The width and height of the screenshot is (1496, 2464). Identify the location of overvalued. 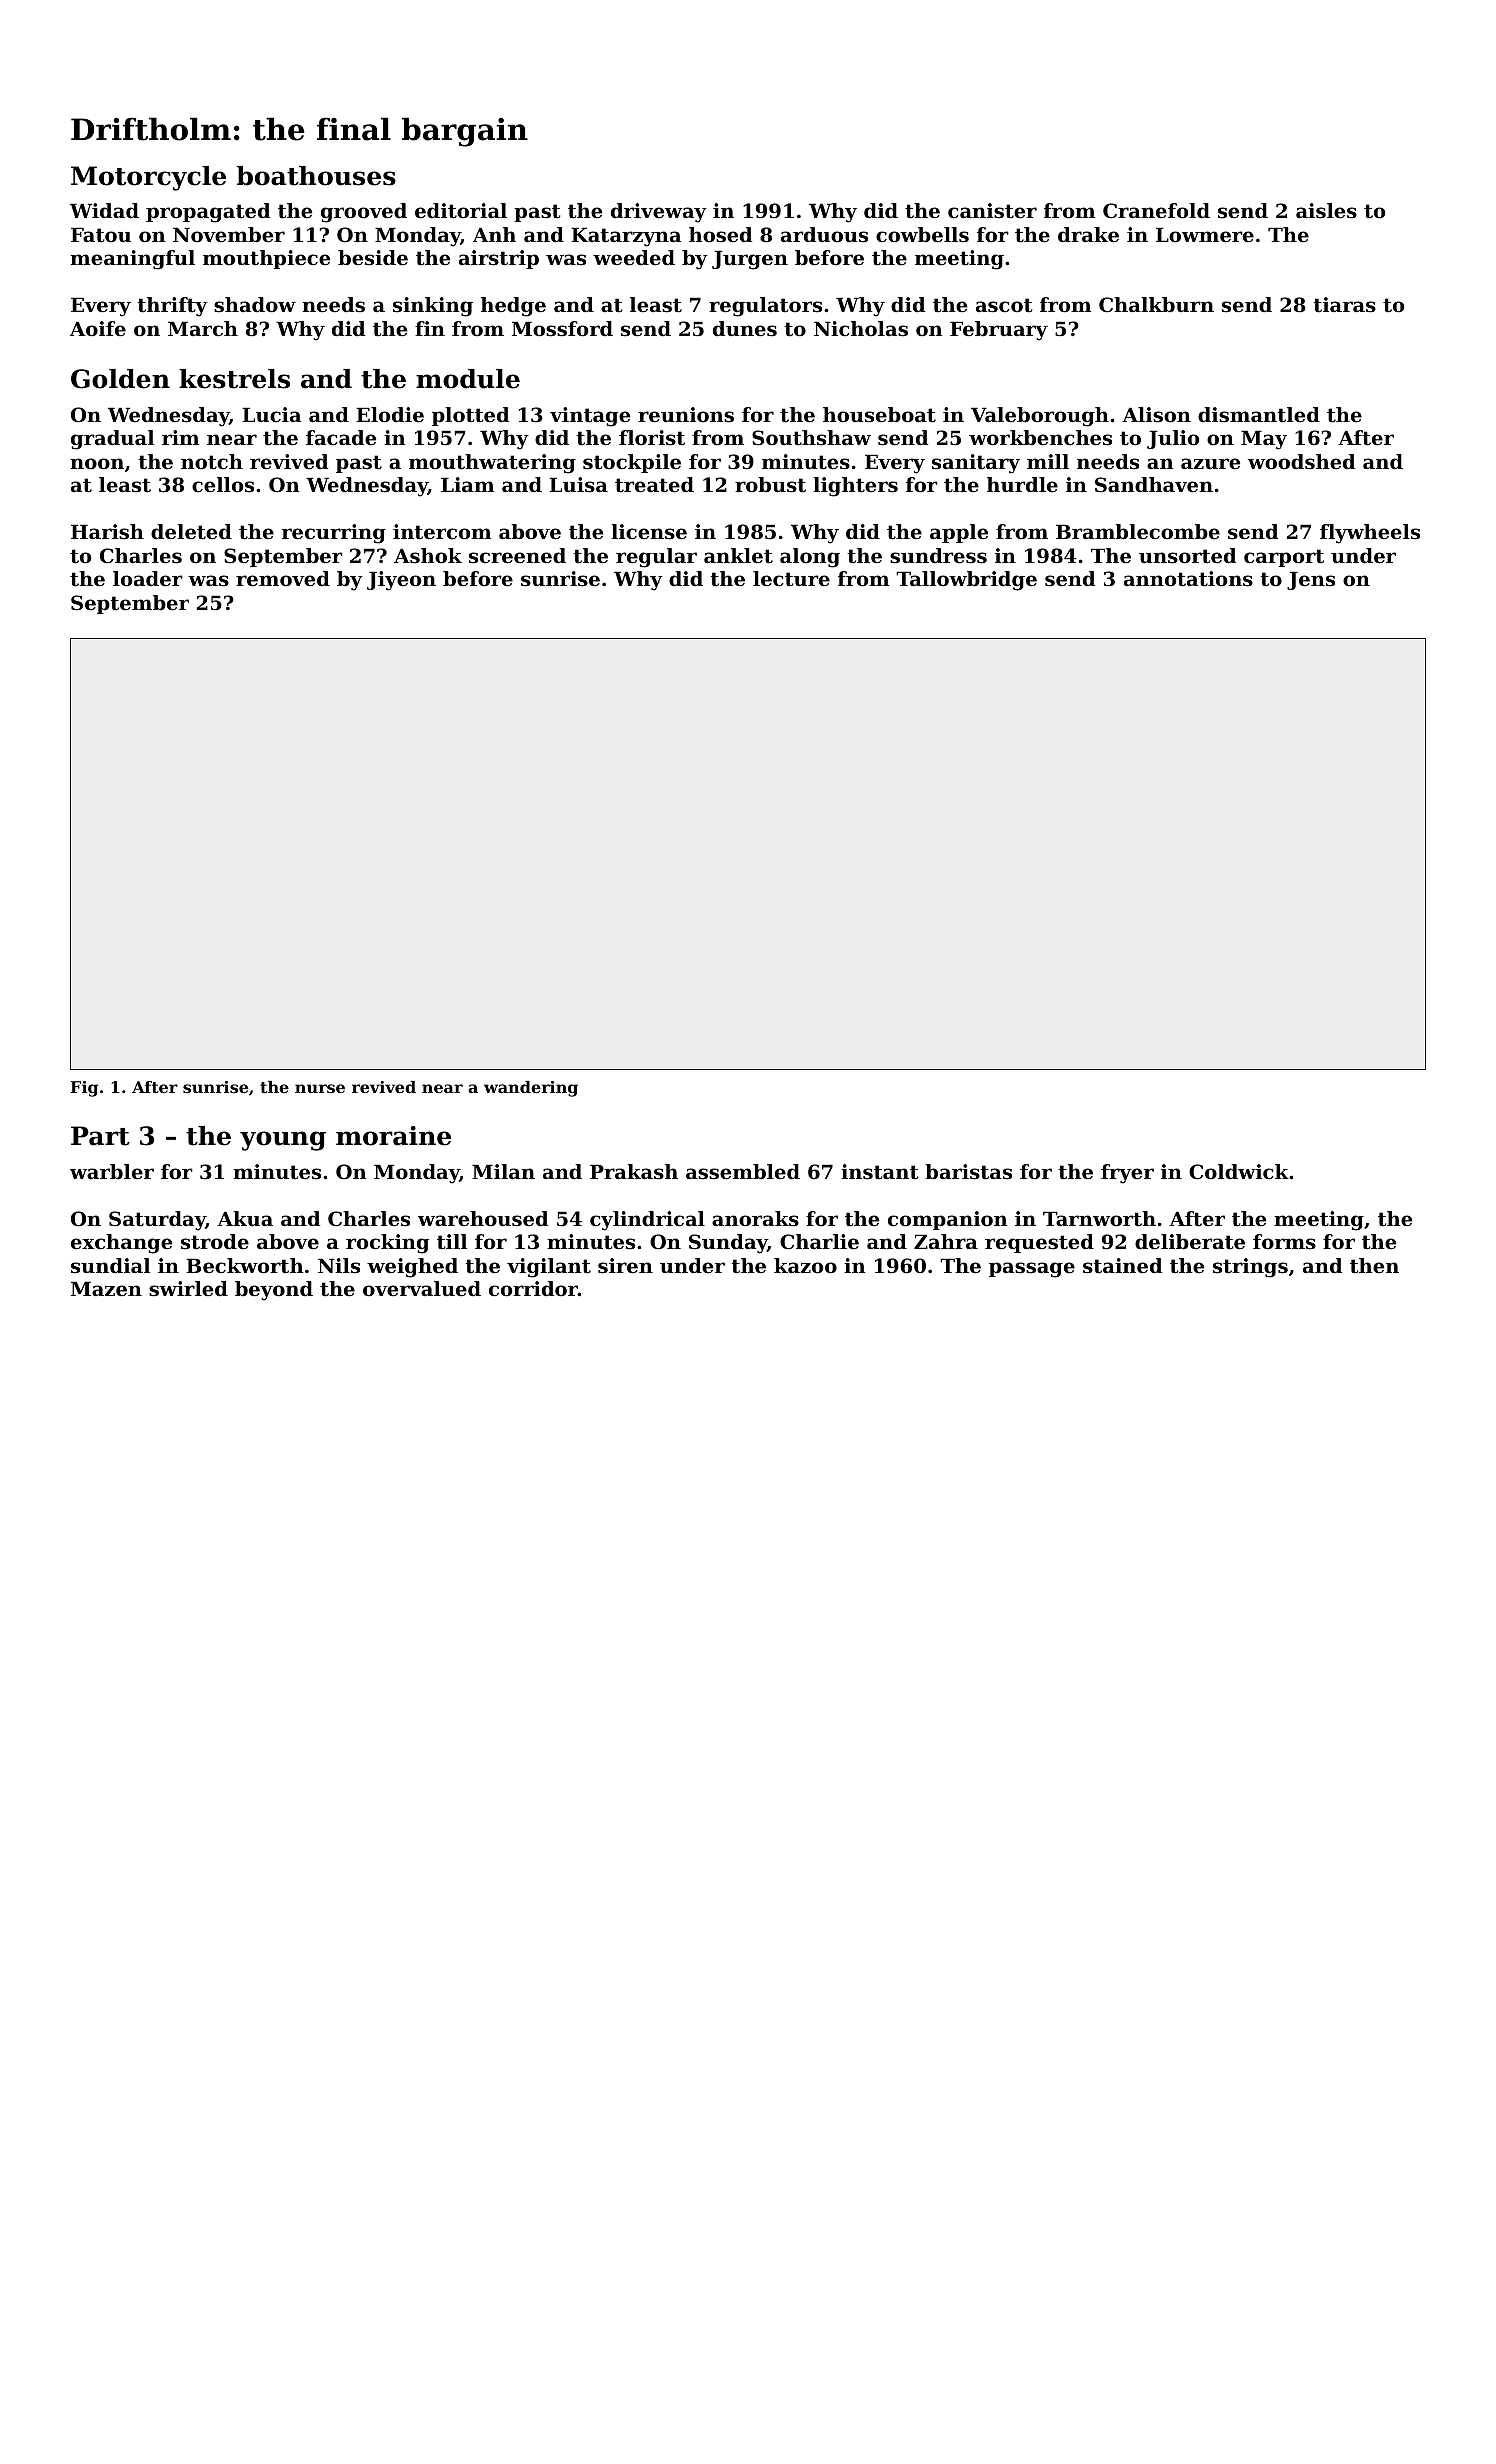
(422, 1289).
